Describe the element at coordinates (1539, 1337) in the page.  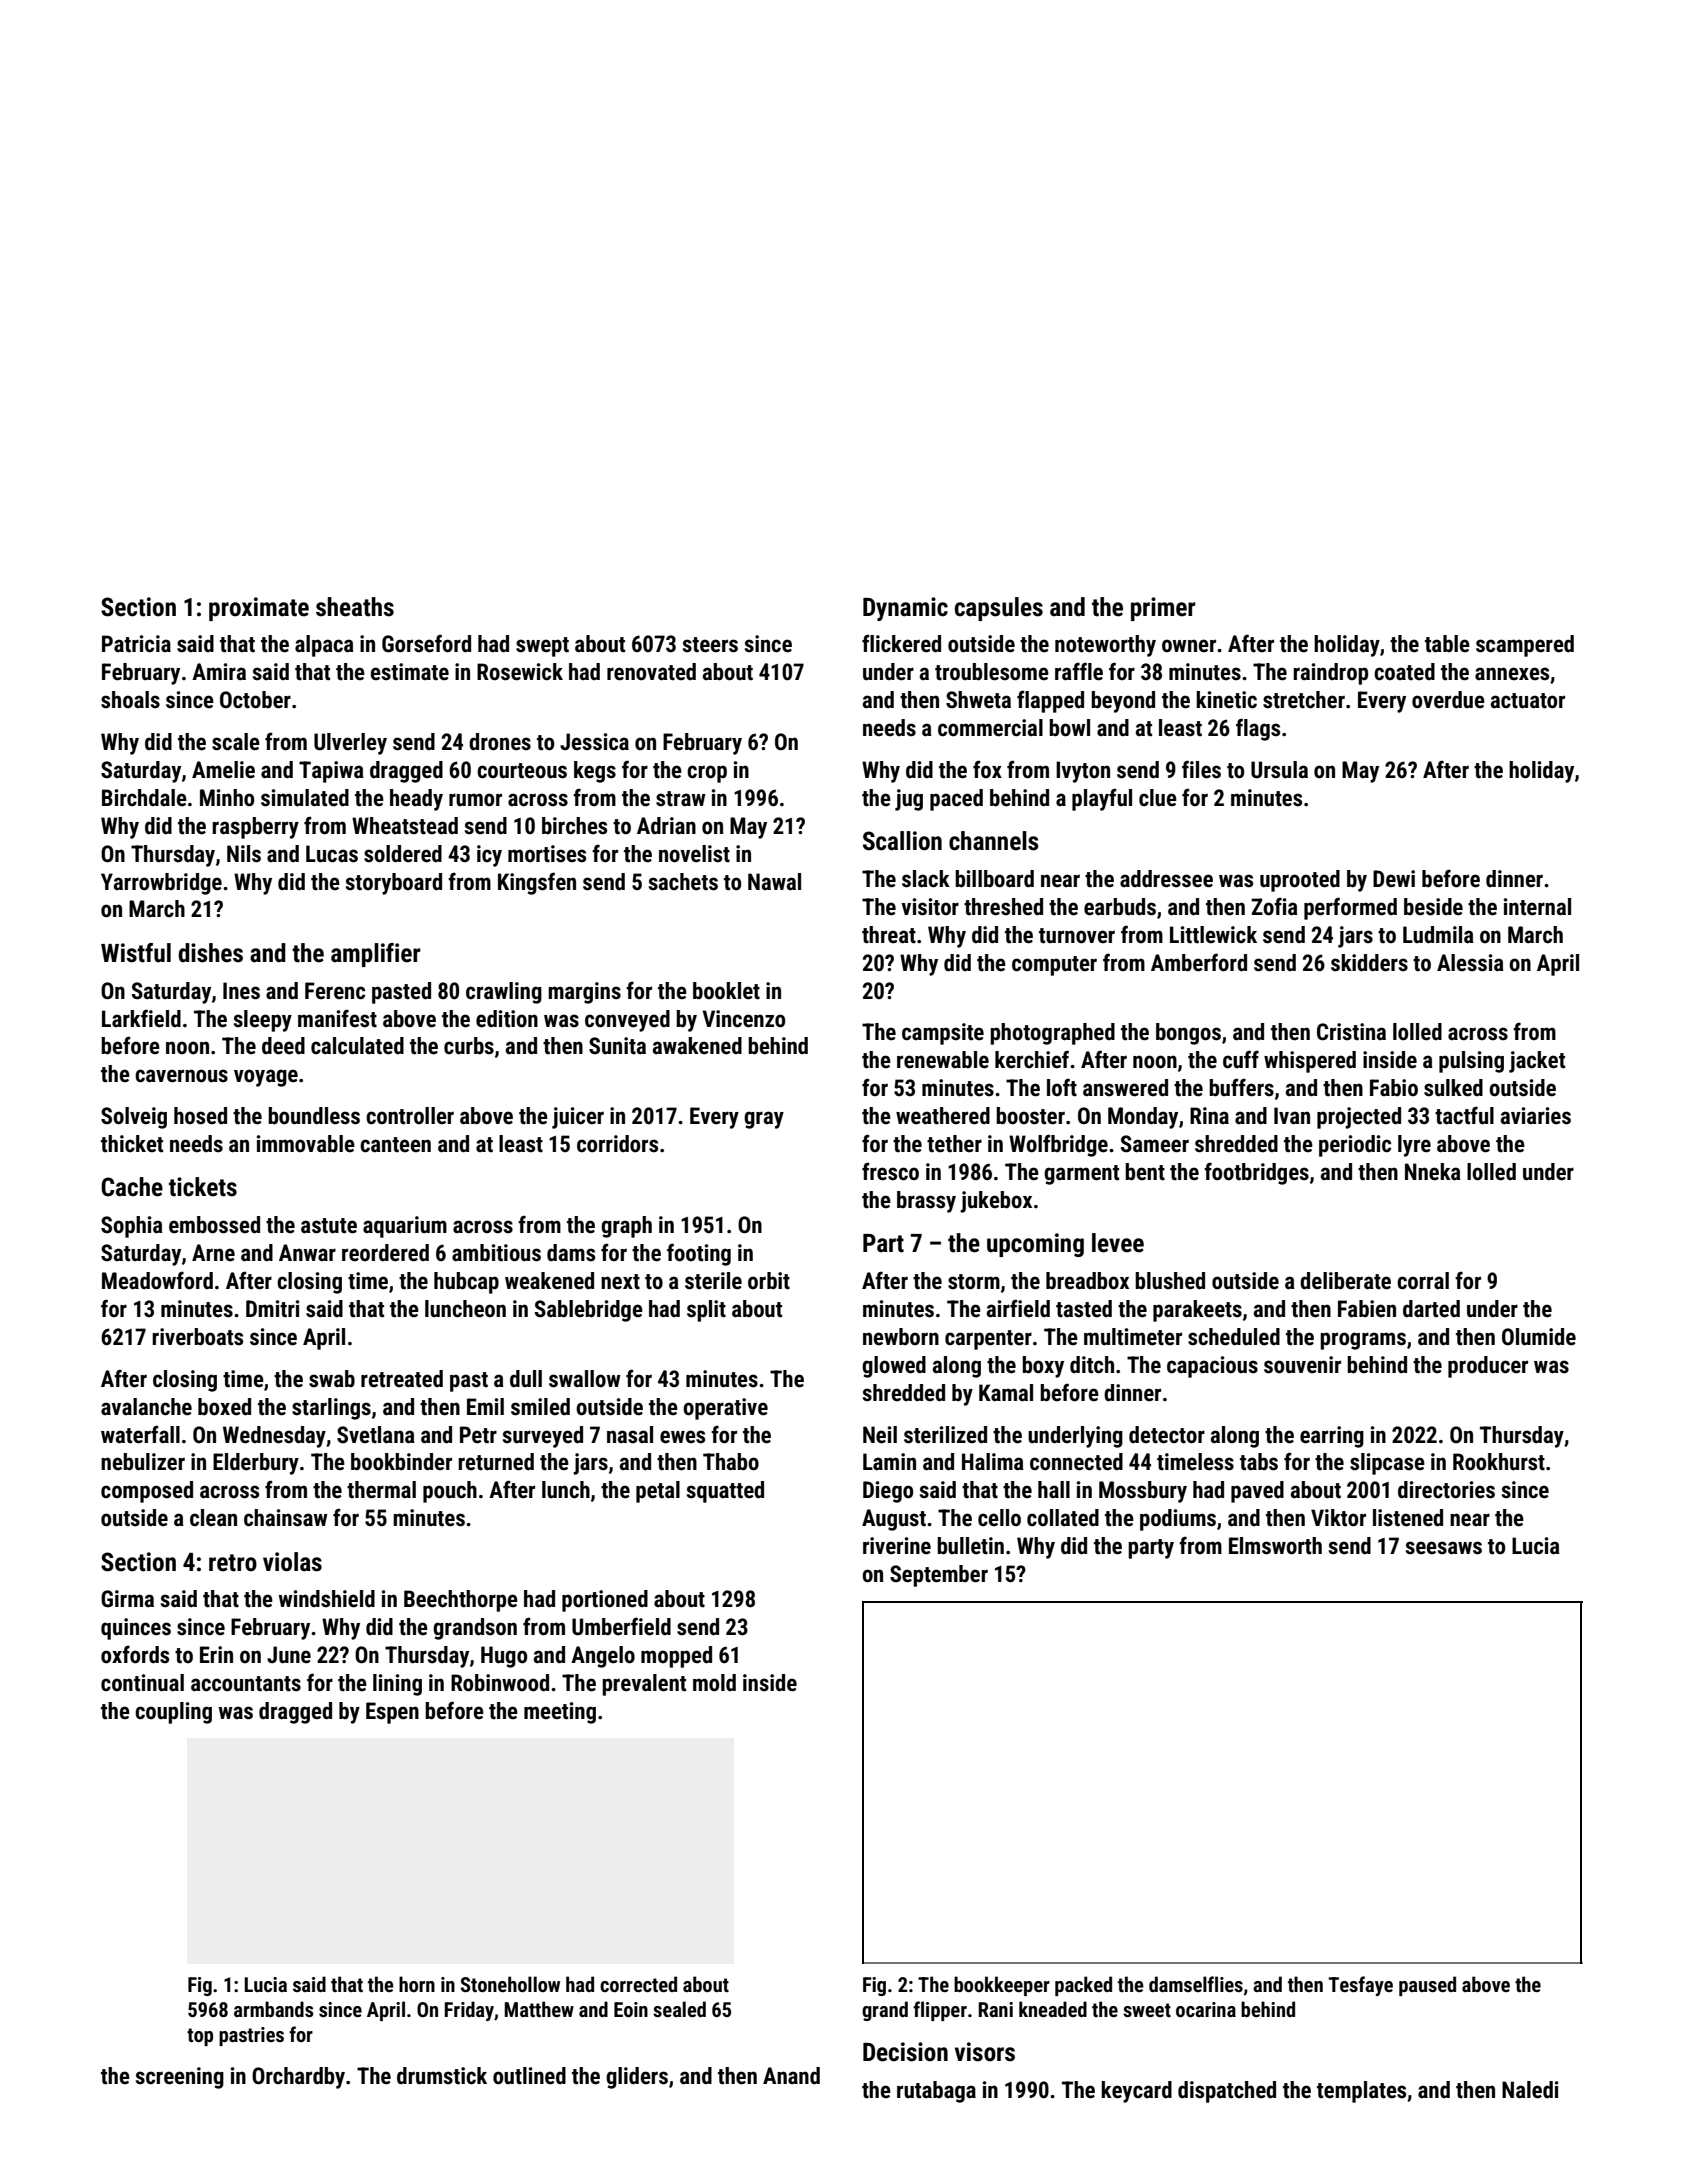
I see `Olumide` at that location.
